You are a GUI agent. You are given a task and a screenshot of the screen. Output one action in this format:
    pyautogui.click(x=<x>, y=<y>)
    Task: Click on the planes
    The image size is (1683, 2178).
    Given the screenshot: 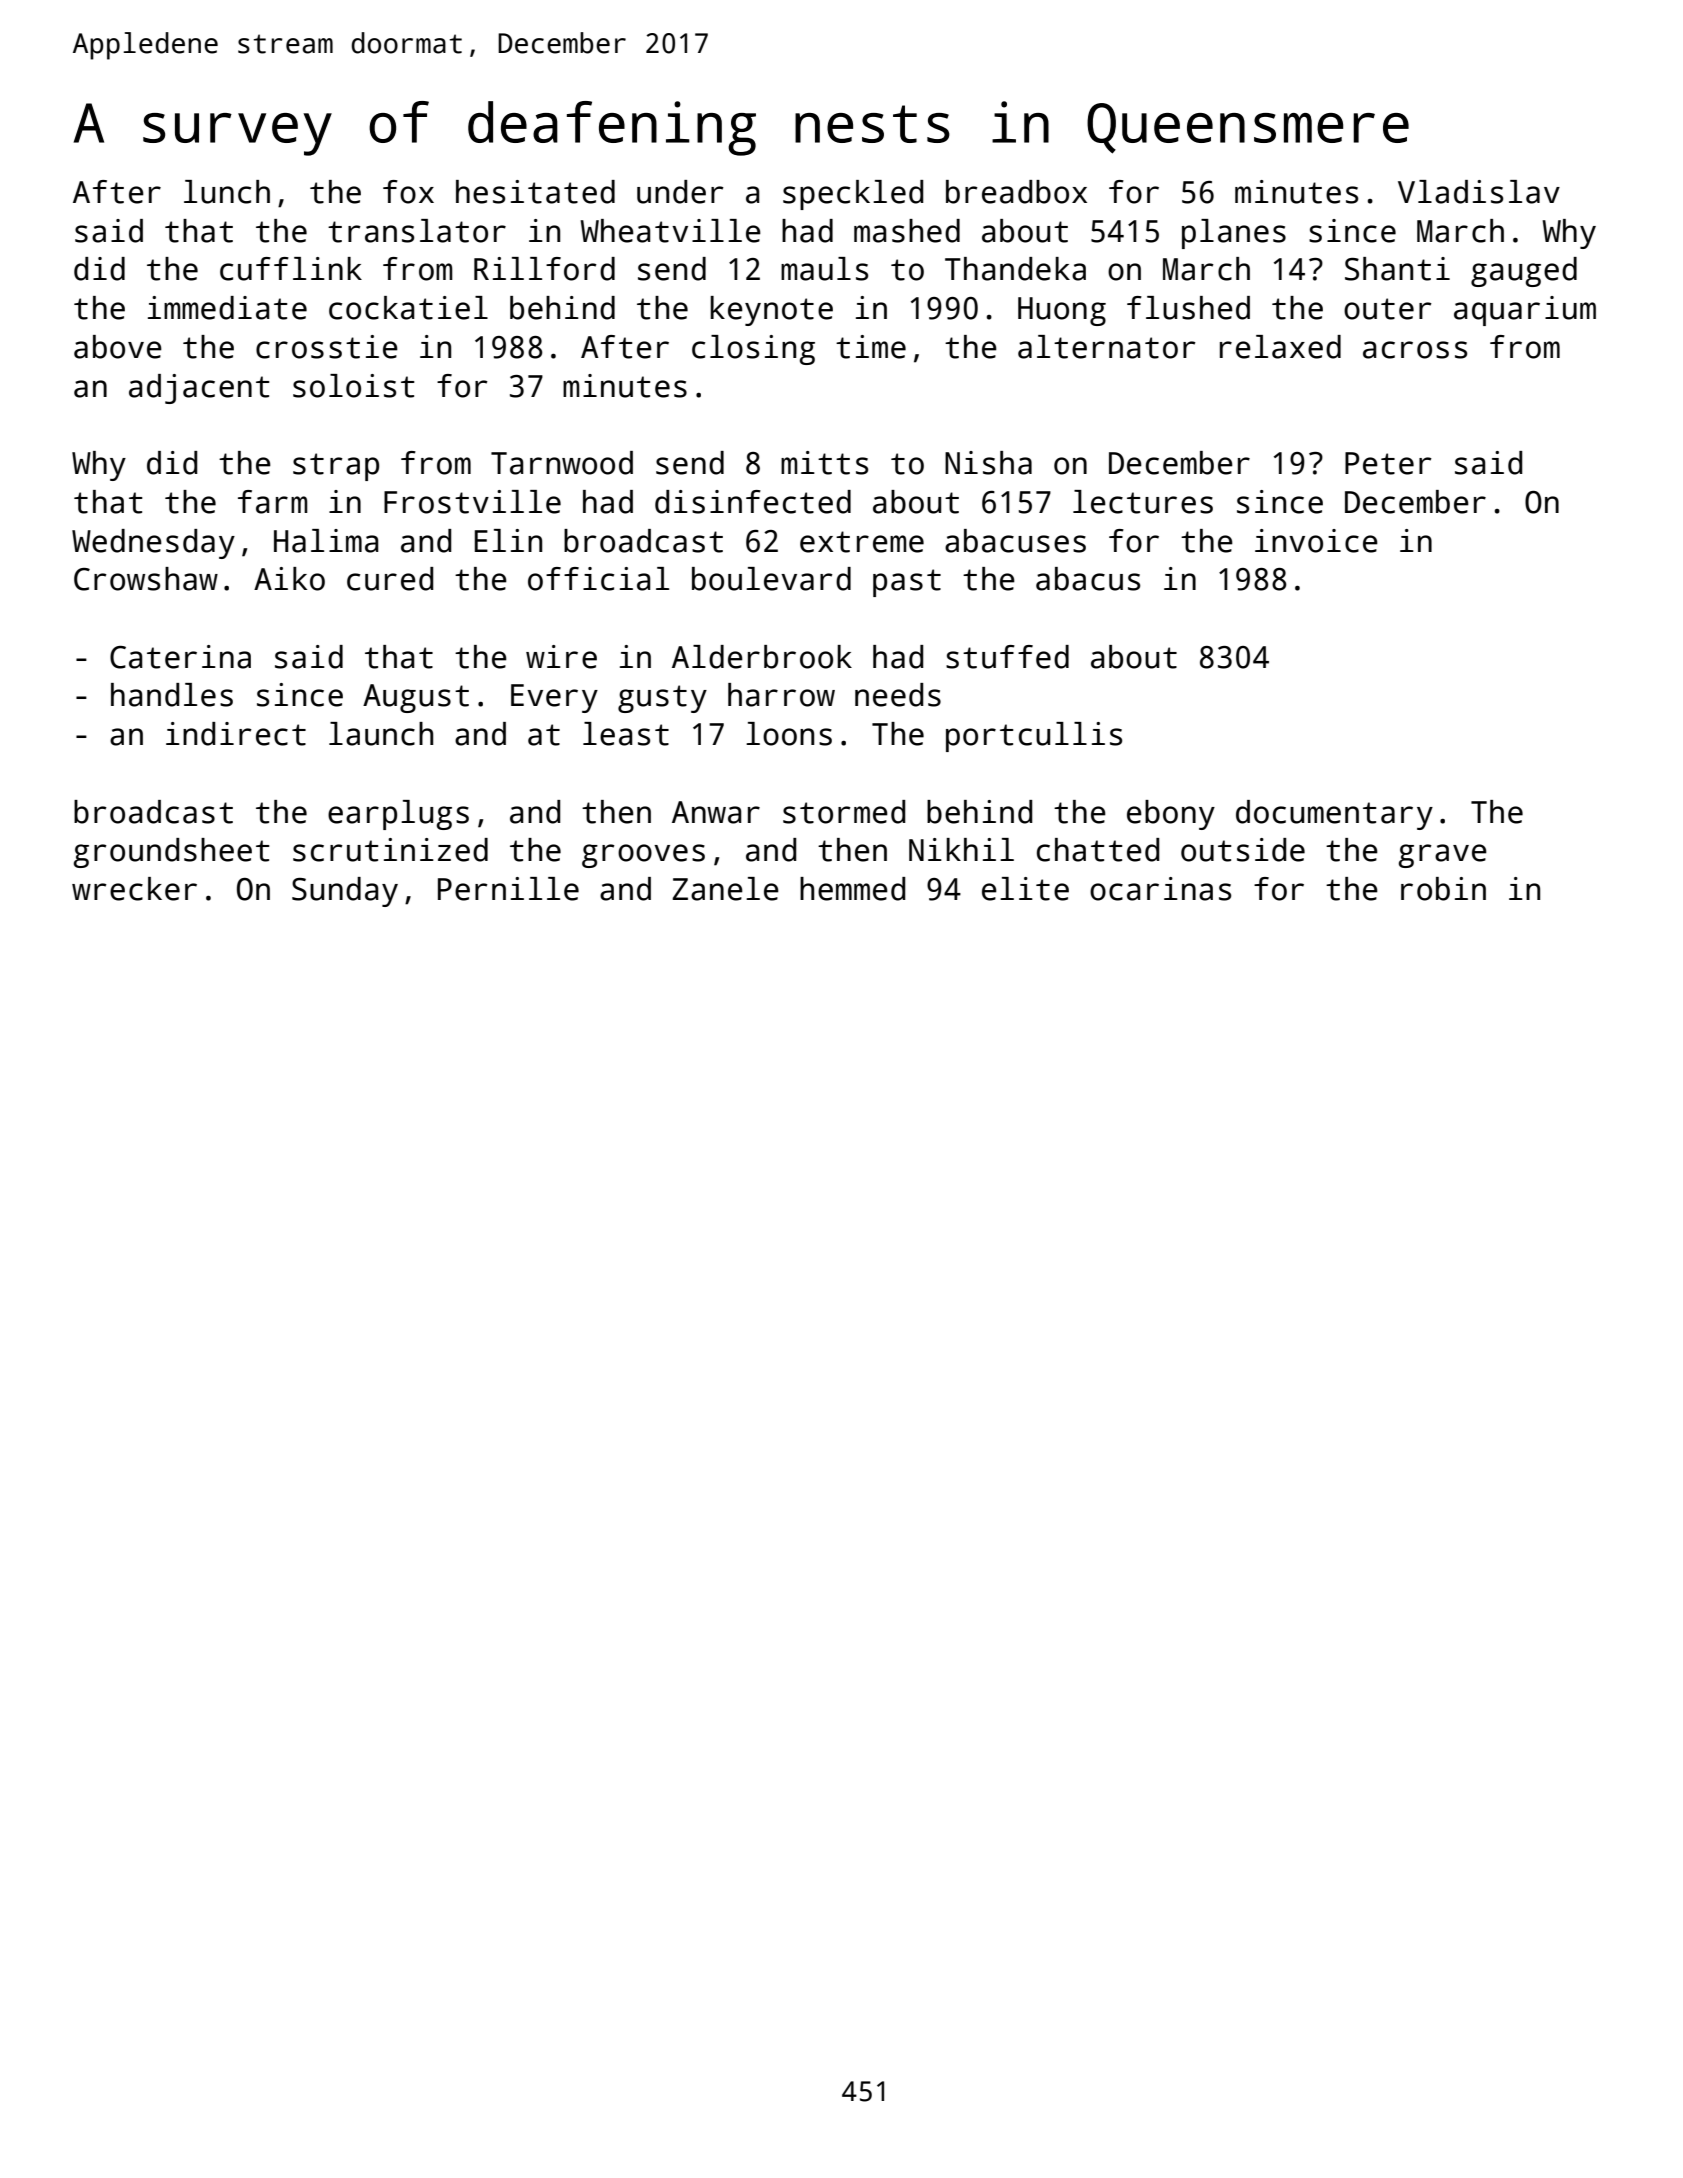 What is the action you would take?
    pyautogui.click(x=1234, y=234)
